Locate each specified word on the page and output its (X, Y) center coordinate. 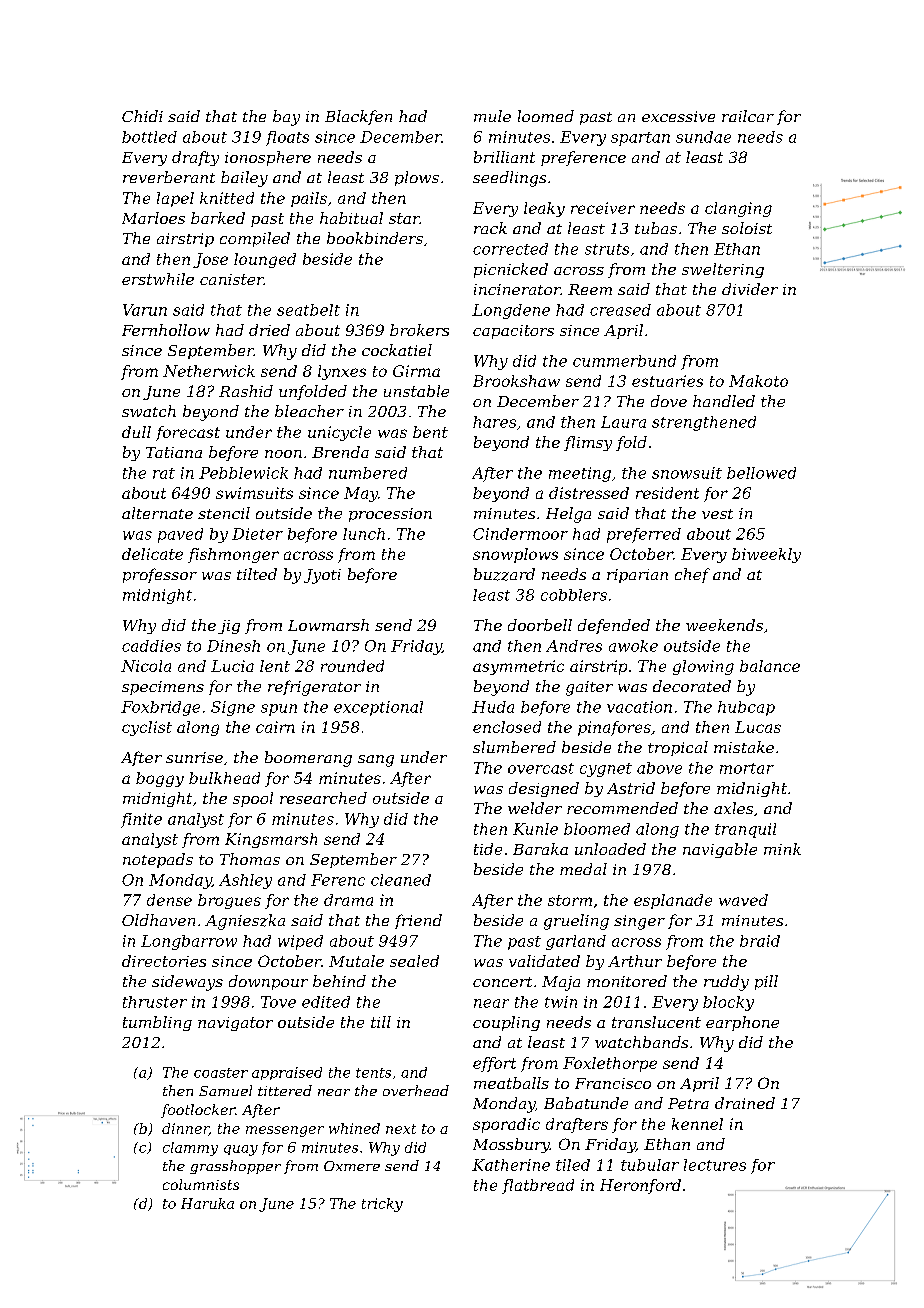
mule (492, 116)
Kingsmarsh (271, 840)
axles (733, 808)
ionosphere (268, 158)
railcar (748, 116)
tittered (285, 1090)
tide (488, 849)
